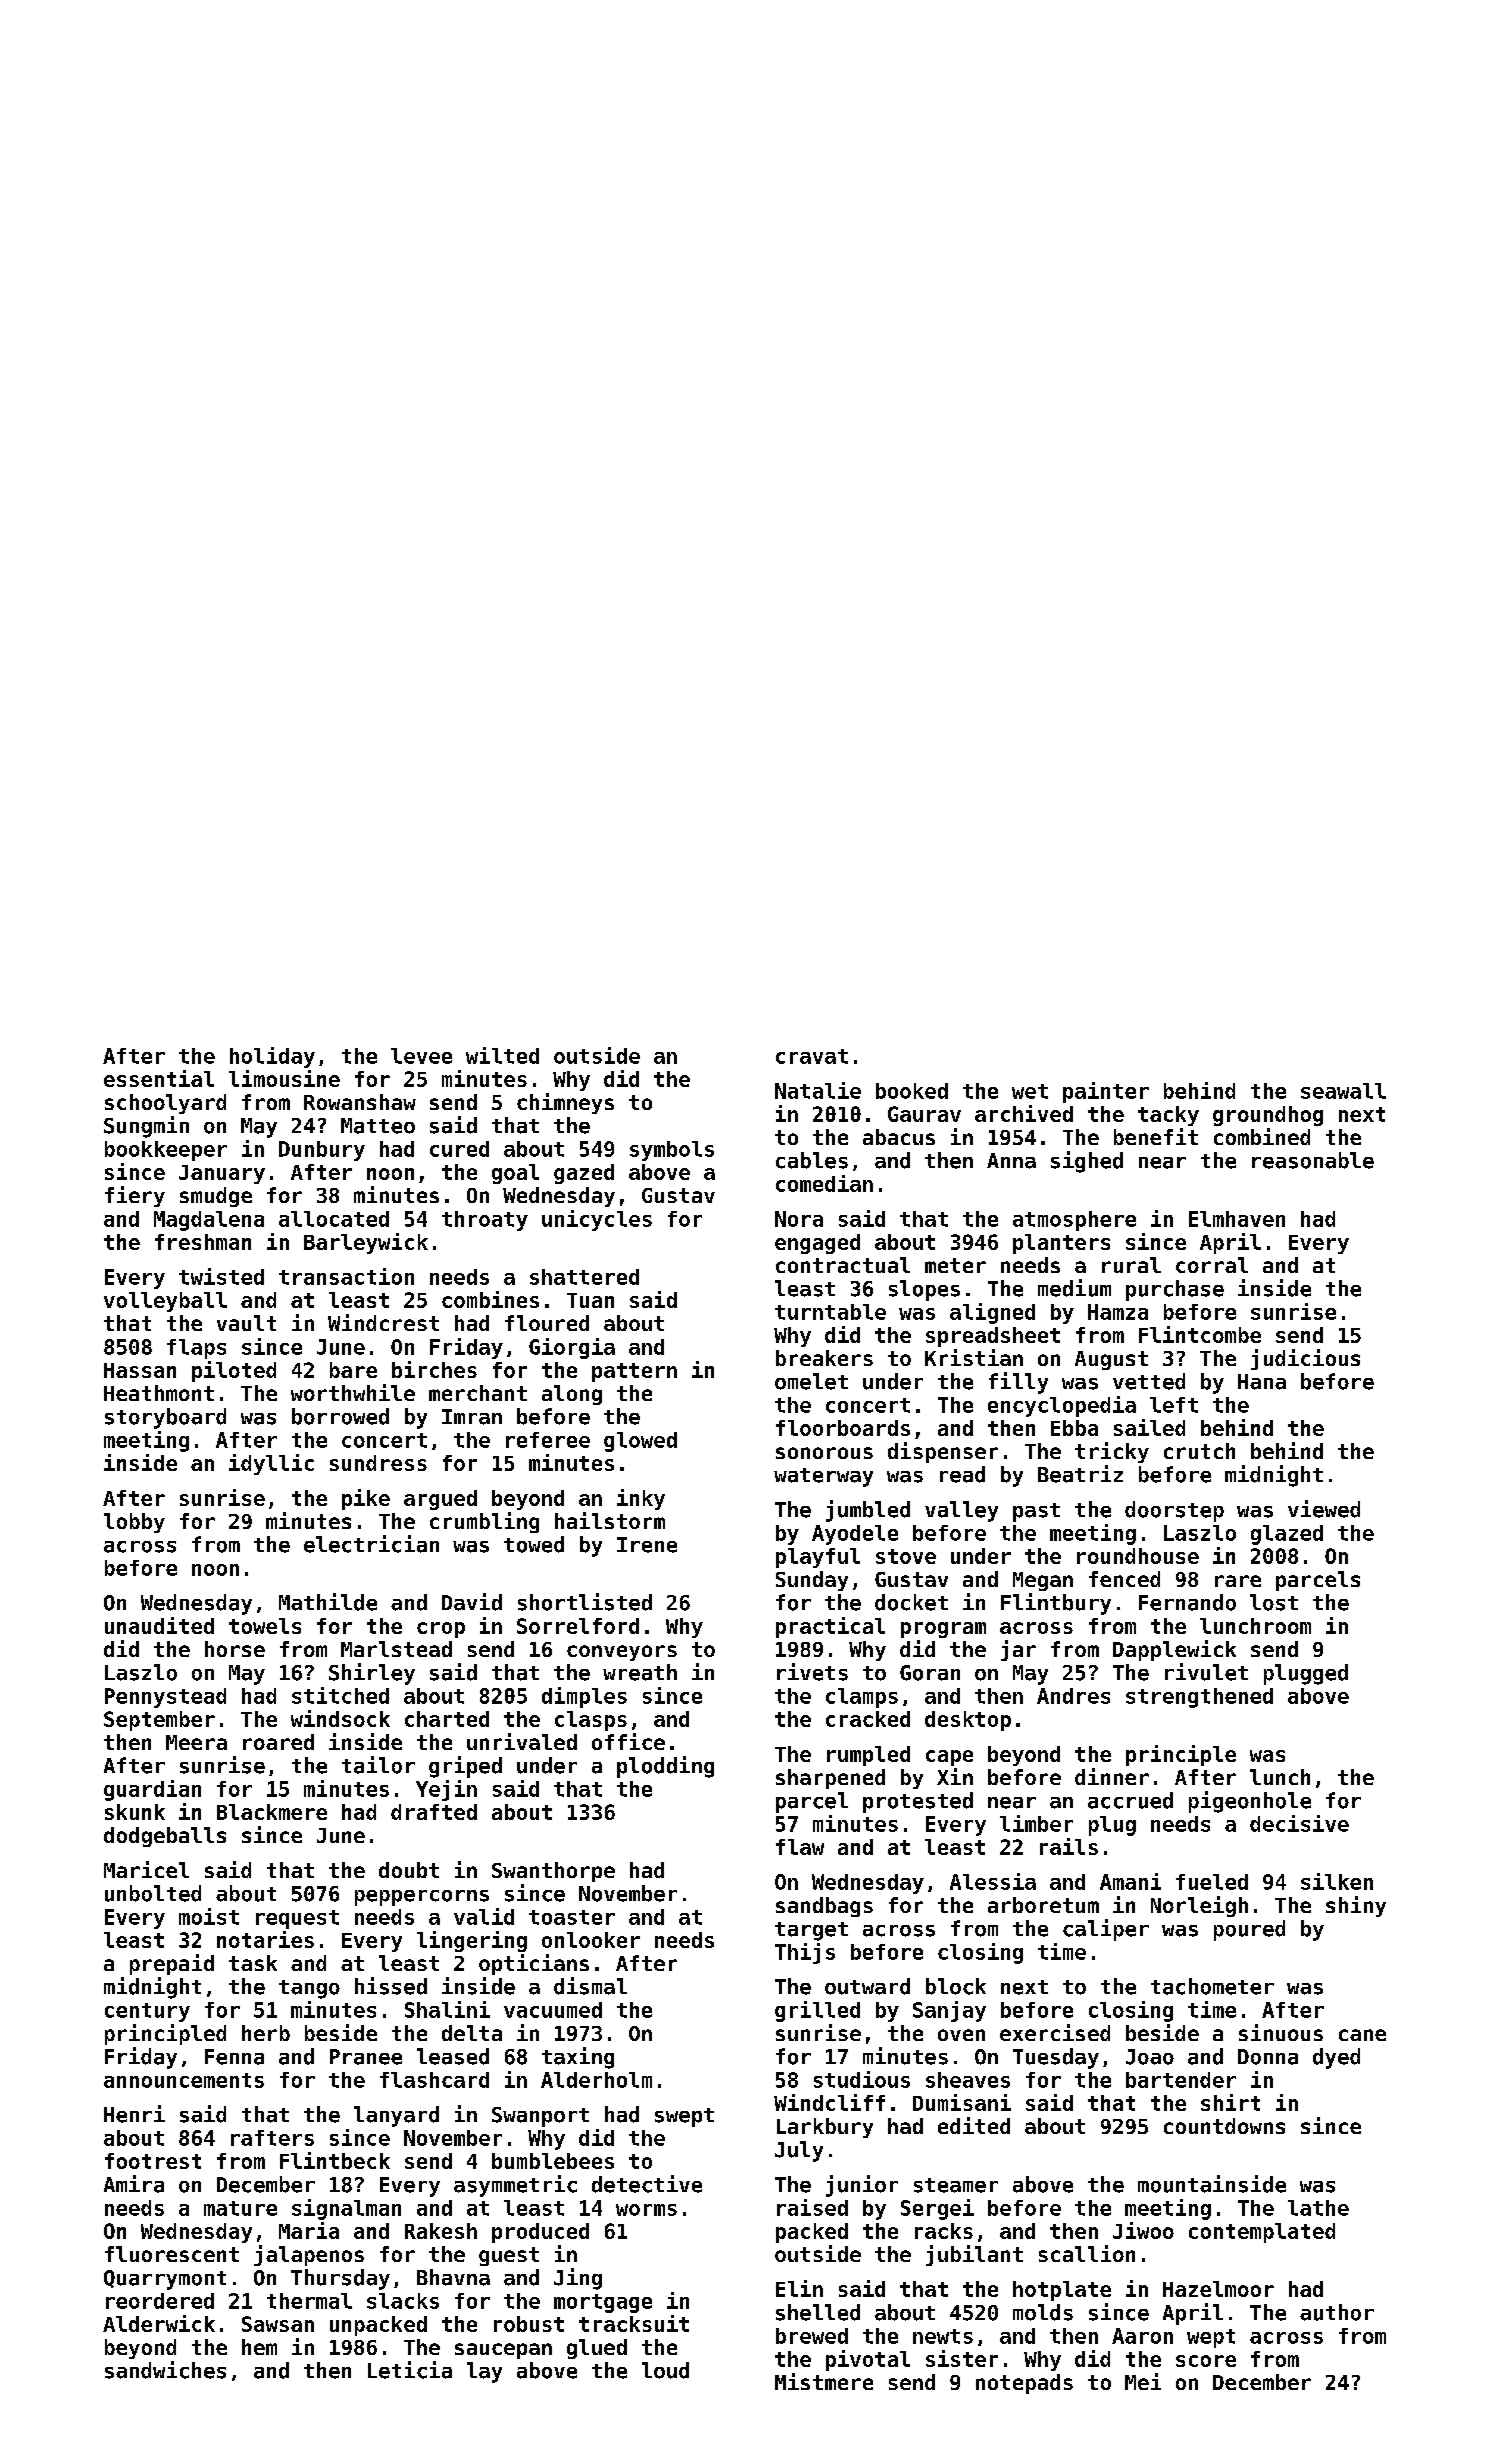 This image has height=2464, width=1496. Describe the element at coordinates (159, 1721) in the image. I see `September` at that location.
